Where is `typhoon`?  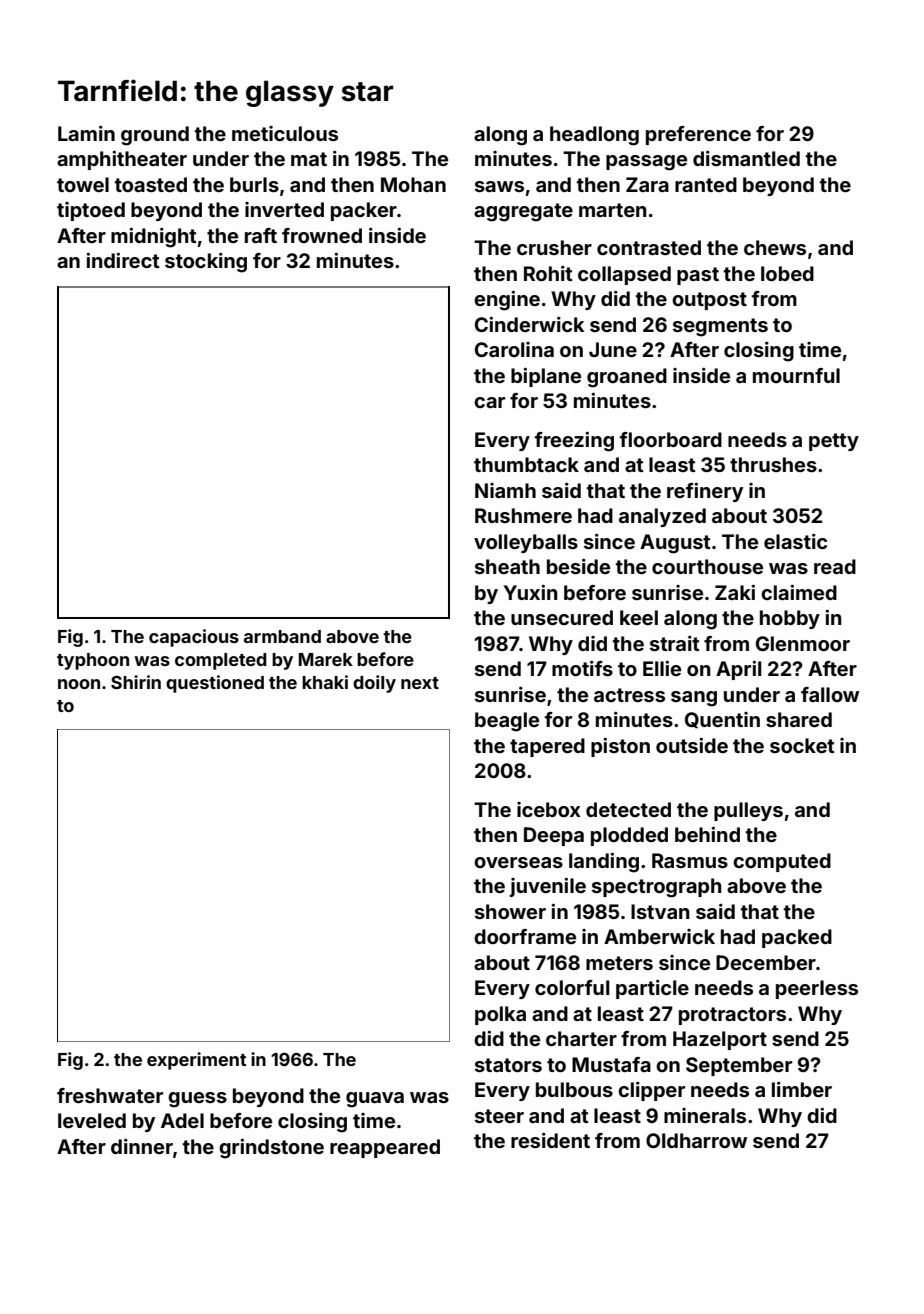 typhoon is located at coordinates (93, 661).
